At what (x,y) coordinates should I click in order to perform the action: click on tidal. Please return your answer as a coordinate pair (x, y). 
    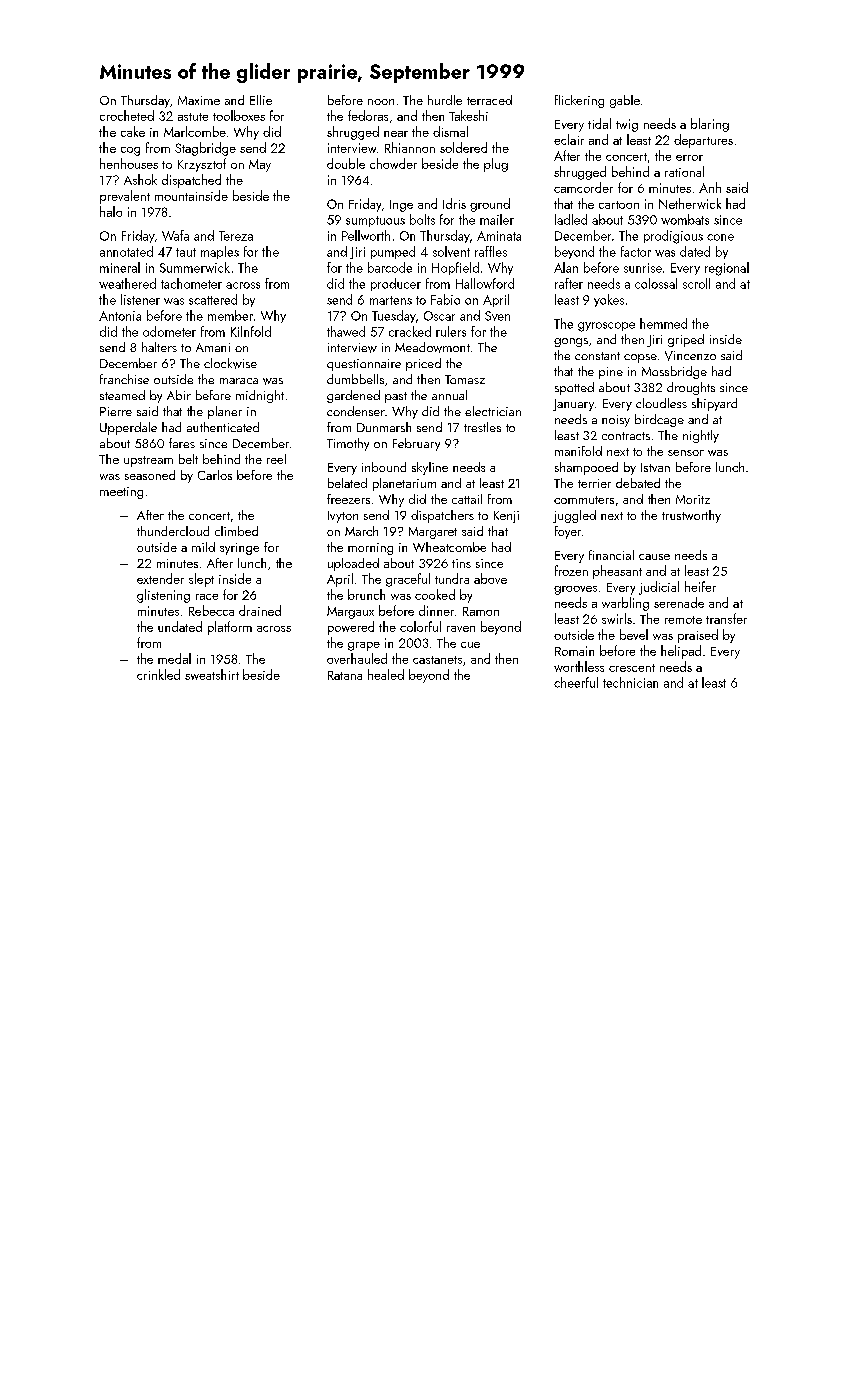
    Looking at the image, I should click on (599, 123).
